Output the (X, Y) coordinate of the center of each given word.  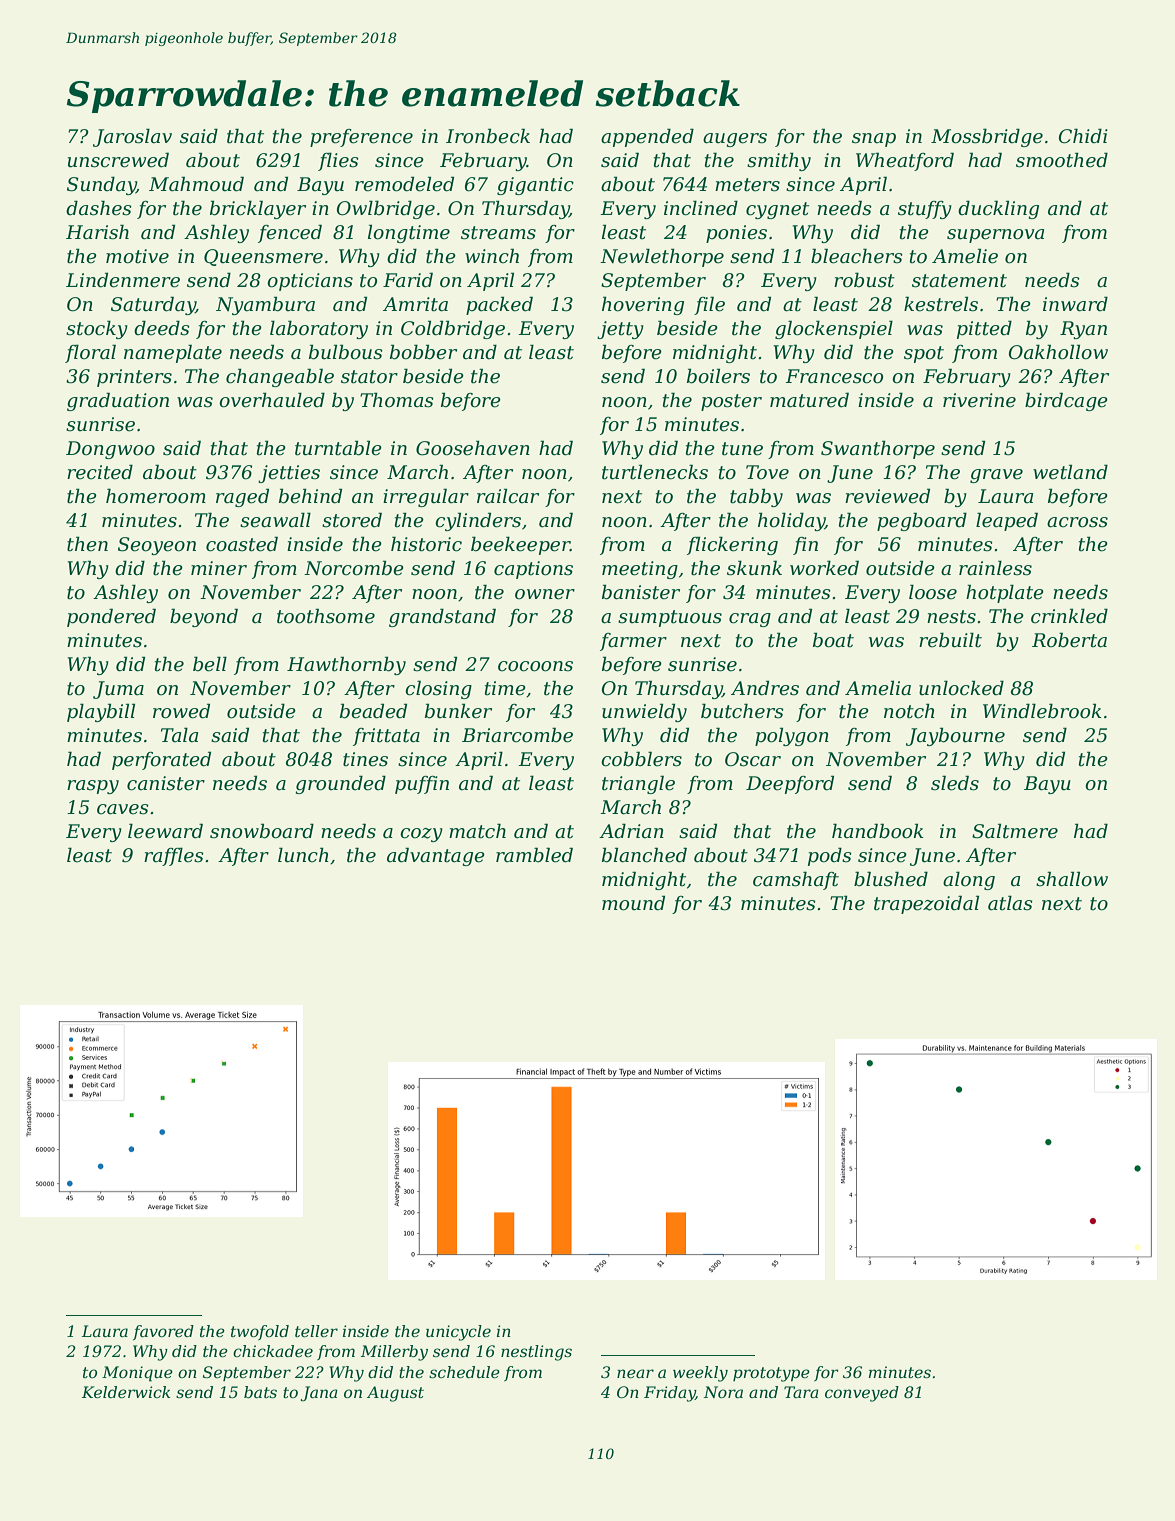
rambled (534, 855)
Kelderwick (126, 1392)
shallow (1072, 879)
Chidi (1083, 136)
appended (647, 137)
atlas (1010, 903)
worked (824, 568)
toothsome (326, 616)
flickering (732, 545)
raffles (174, 856)
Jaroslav (132, 137)
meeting (640, 570)
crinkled (1069, 616)
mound (633, 903)
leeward (165, 831)
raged (242, 497)
